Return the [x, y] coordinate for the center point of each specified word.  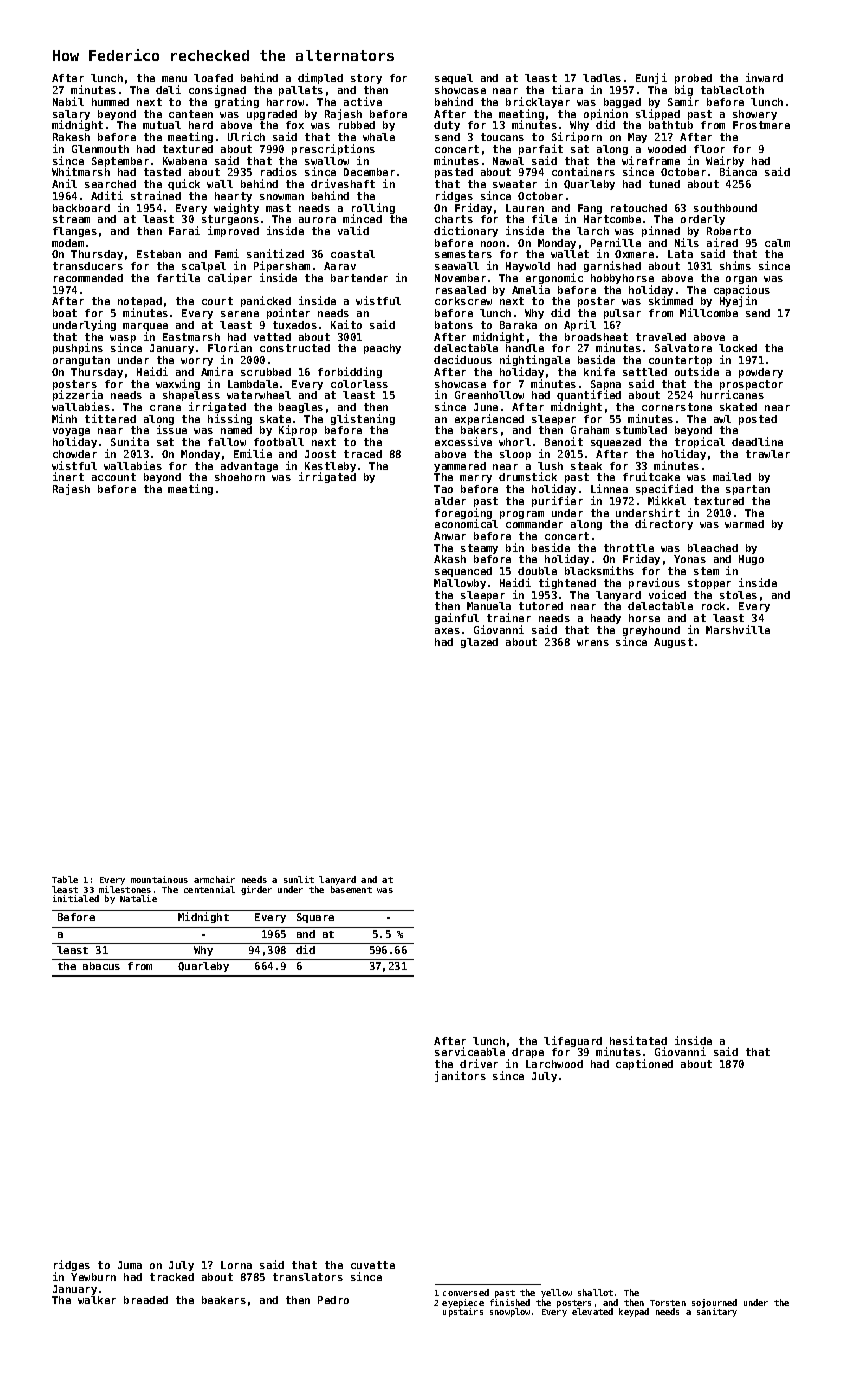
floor [709, 149]
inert [68, 476]
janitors [460, 1076]
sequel [454, 79]
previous [654, 583]
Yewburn [93, 1277]
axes [447, 631]
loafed [213, 78]
